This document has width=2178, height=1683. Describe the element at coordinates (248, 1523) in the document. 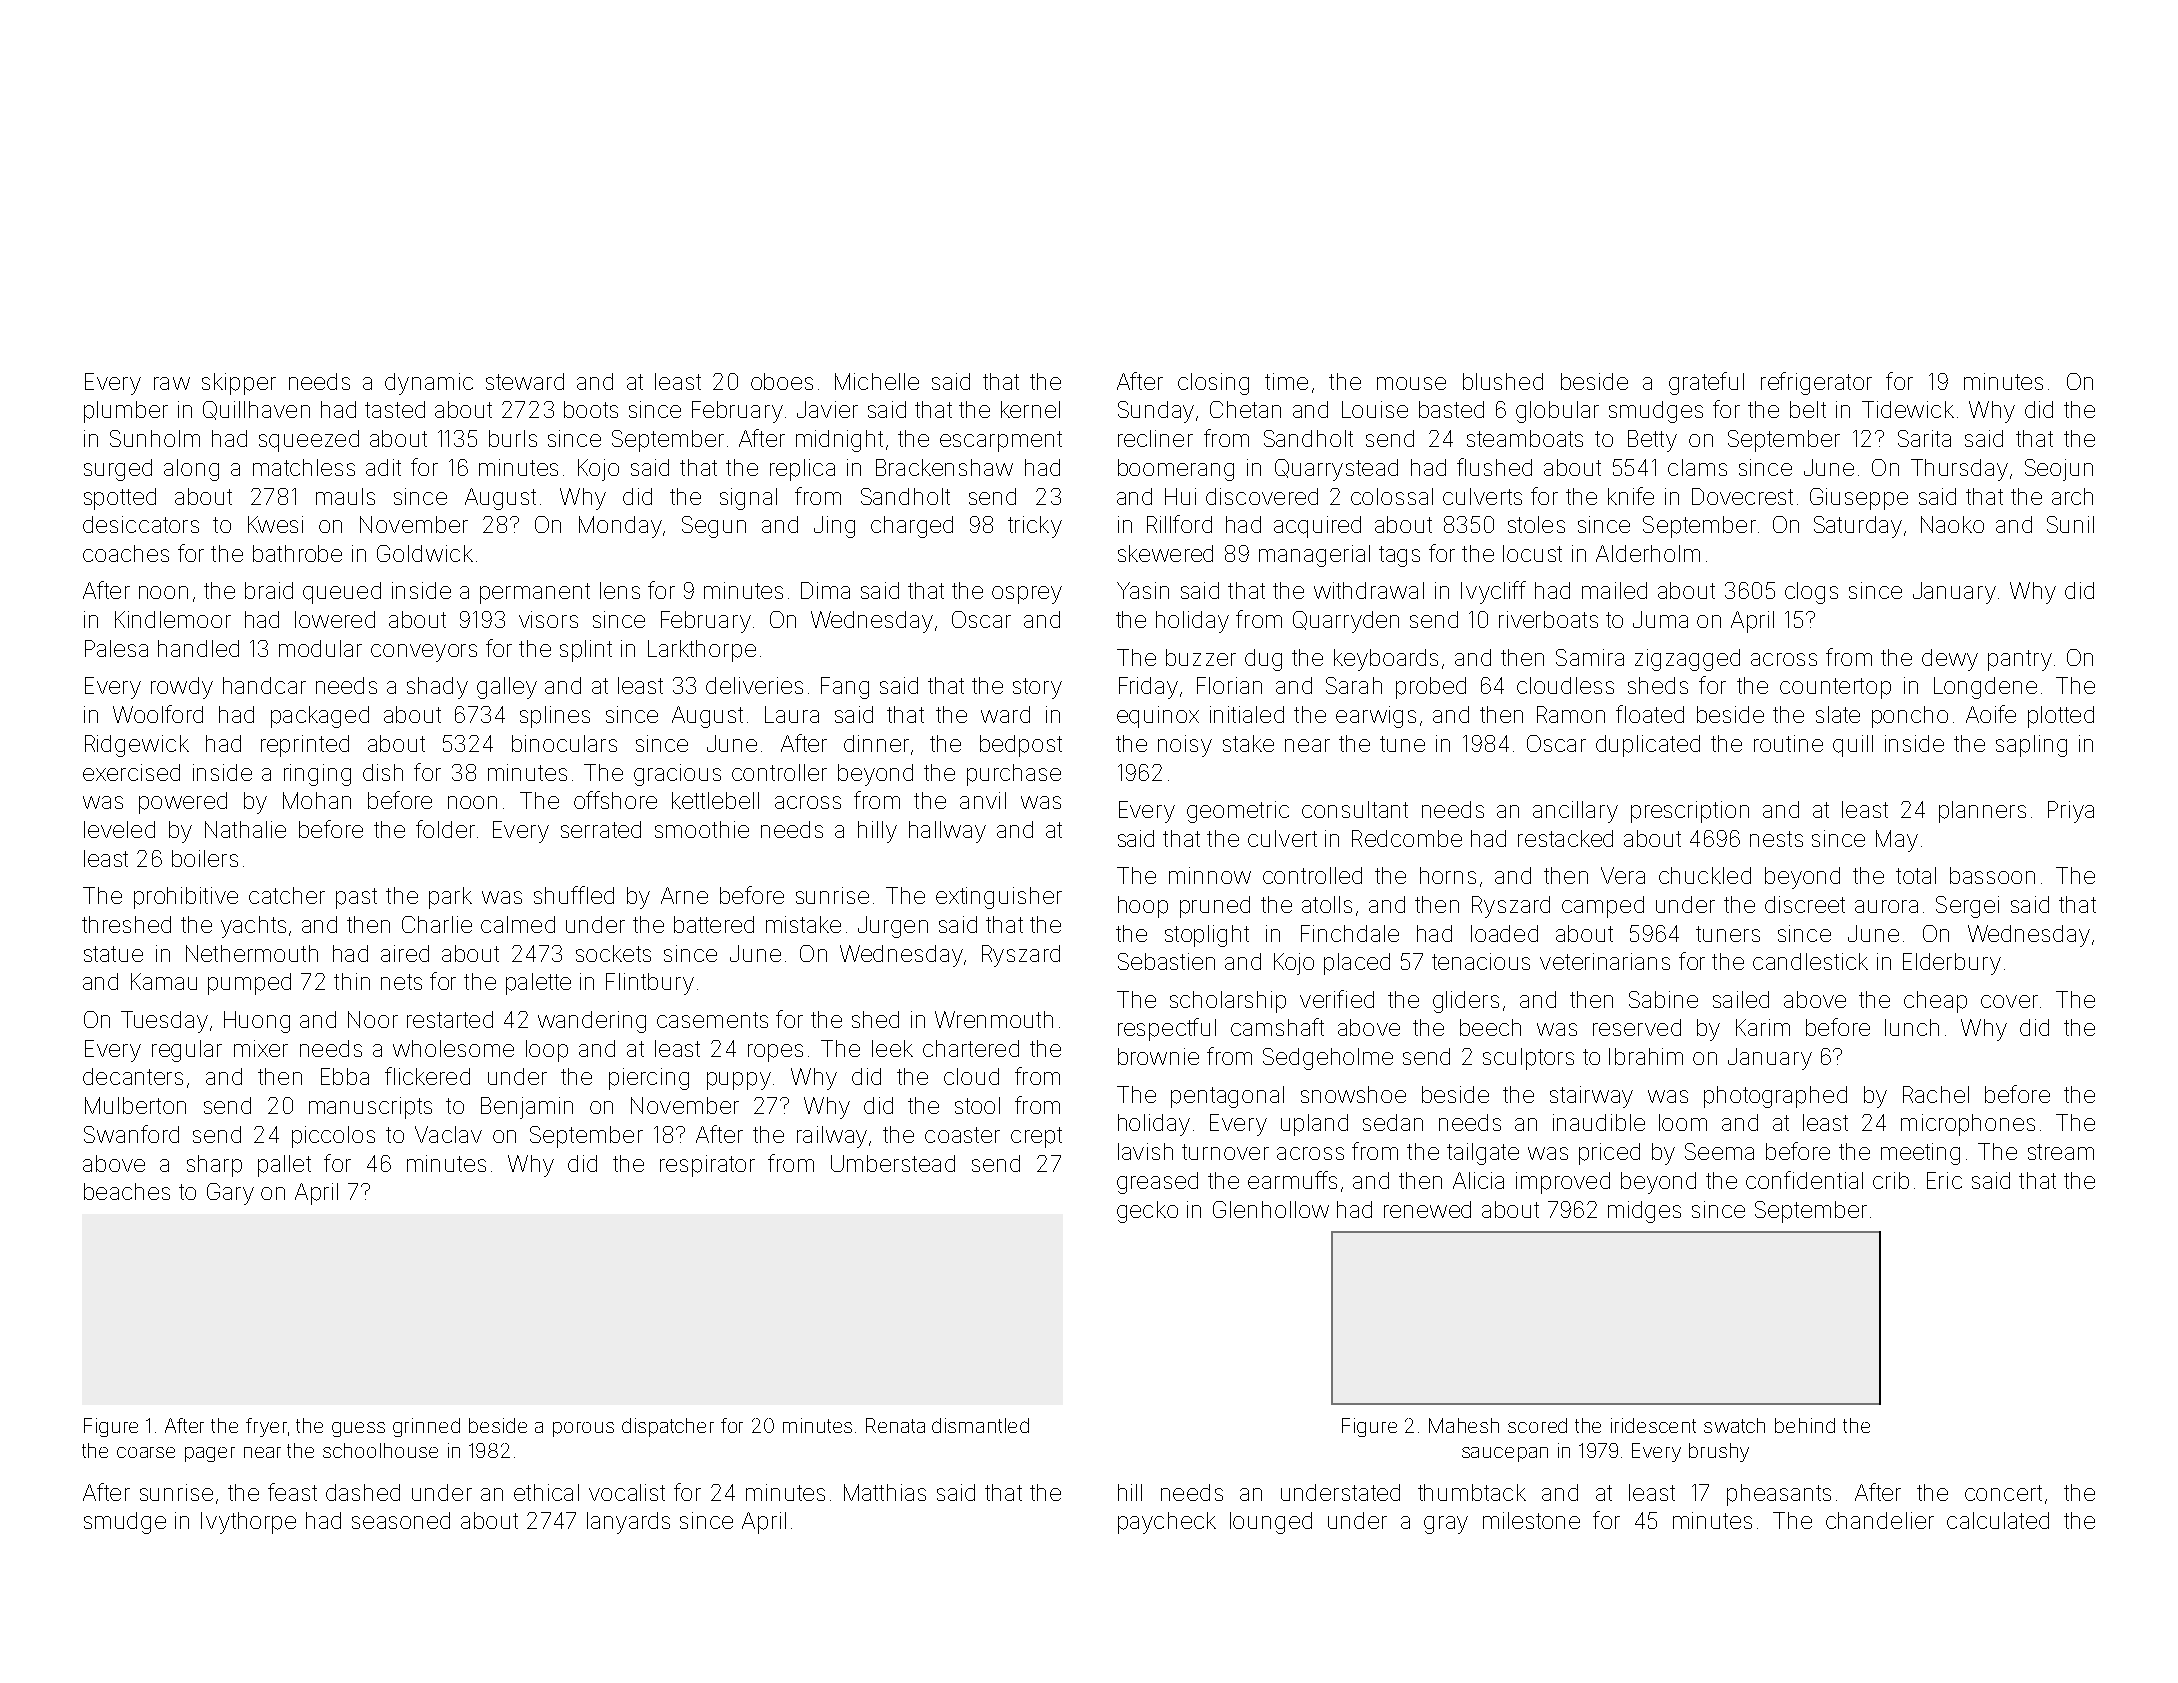

I see `Ivythorpe` at that location.
